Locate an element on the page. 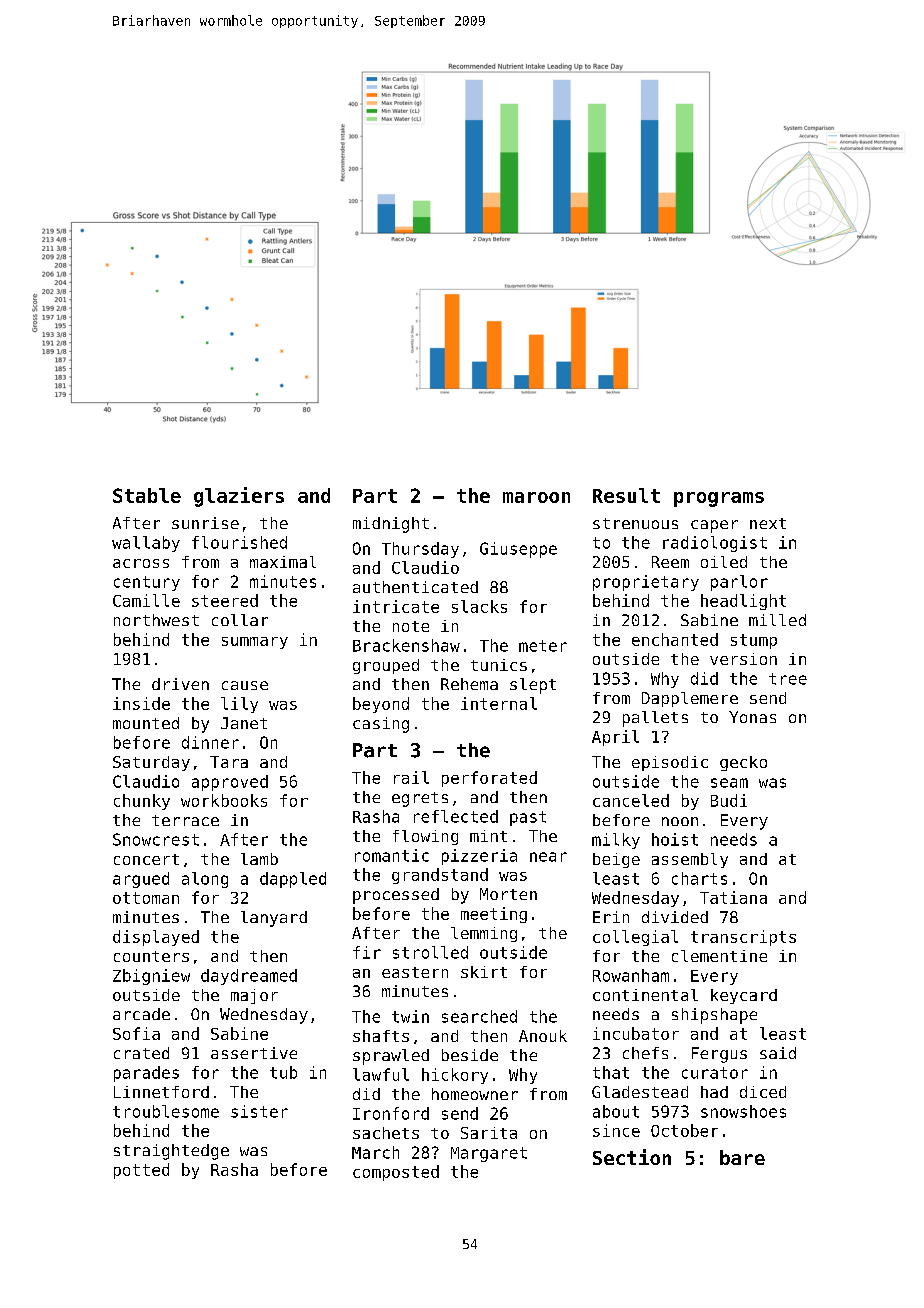  eastern is located at coordinates (415, 972).
